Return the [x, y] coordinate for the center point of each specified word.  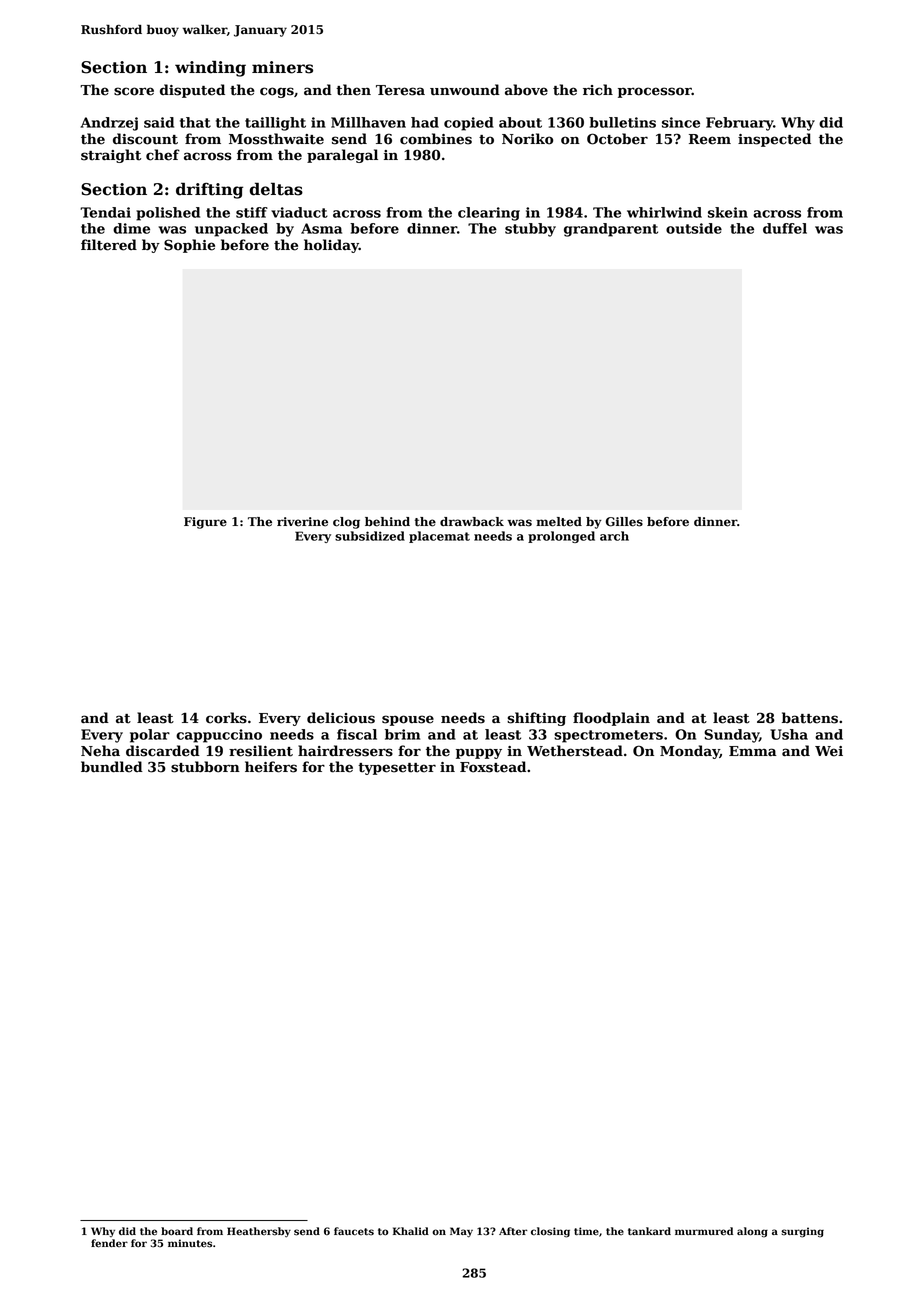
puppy [479, 753]
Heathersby [259, 1232]
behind [387, 522]
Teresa [400, 90]
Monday [690, 752]
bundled [112, 767]
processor [655, 92]
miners [282, 67]
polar [150, 736]
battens [810, 718]
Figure [205, 523]
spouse [408, 720]
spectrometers [608, 736]
